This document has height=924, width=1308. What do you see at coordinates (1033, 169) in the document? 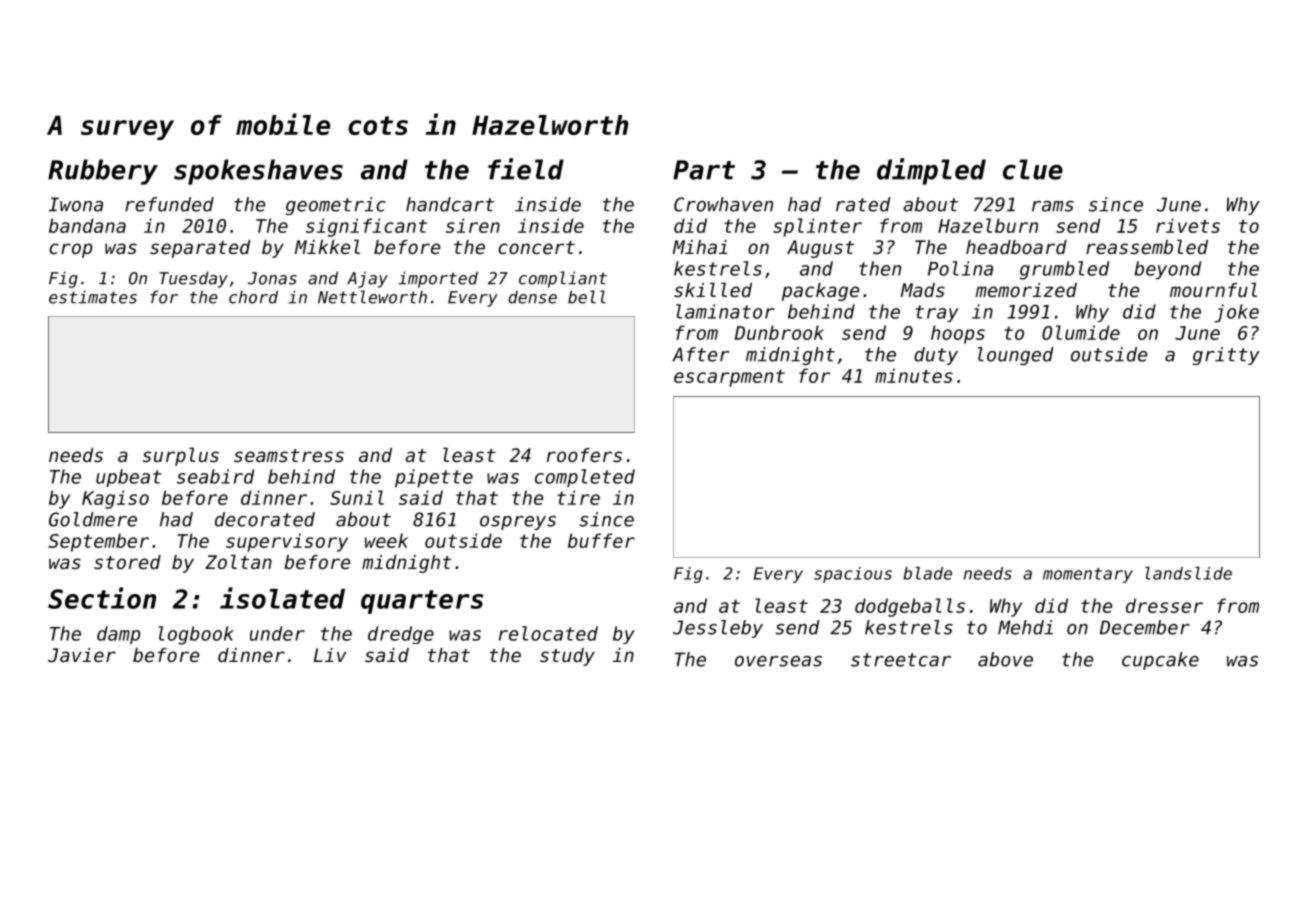
I see `clue` at bounding box center [1033, 169].
